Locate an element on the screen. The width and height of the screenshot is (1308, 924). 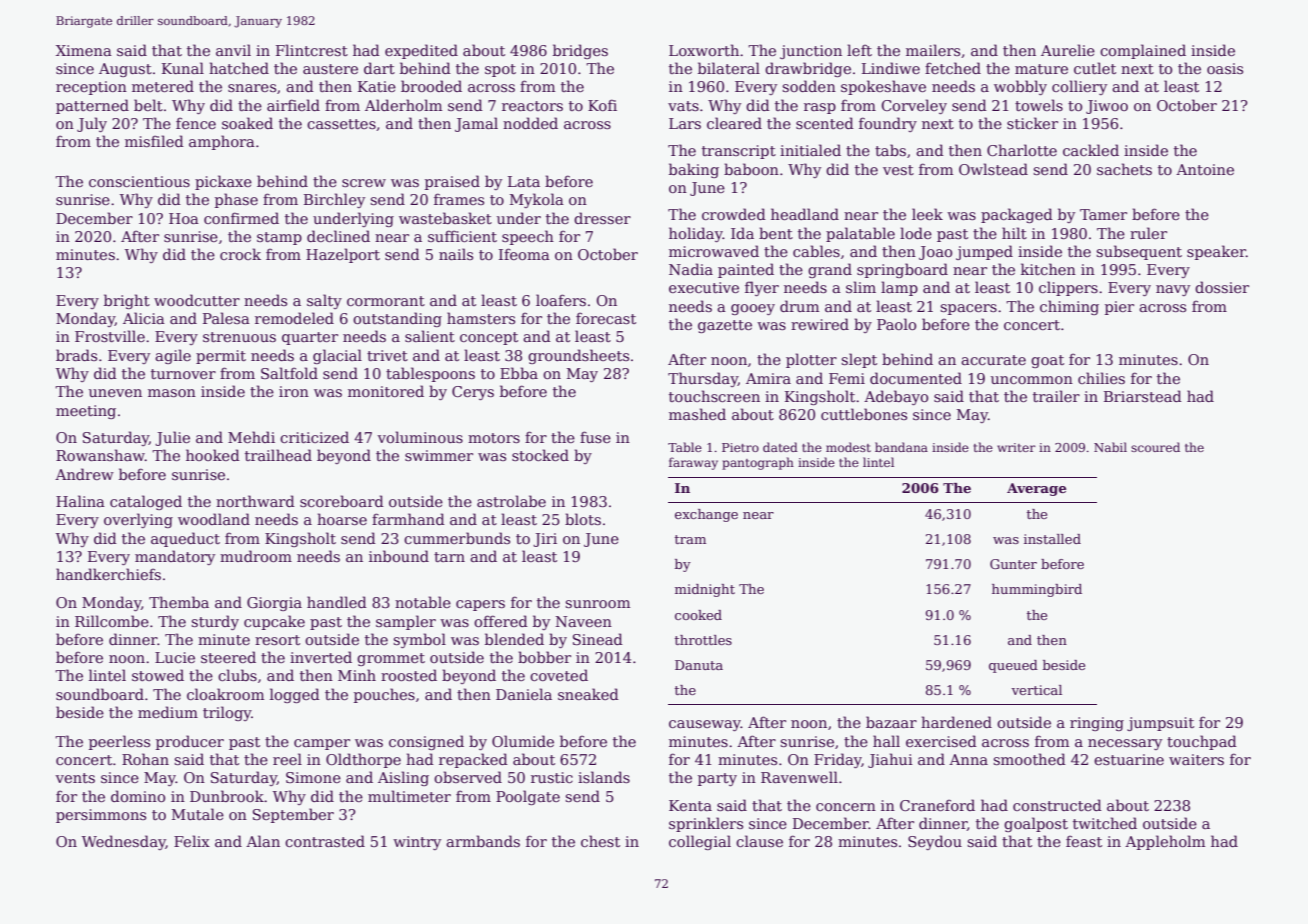
transcript is located at coordinates (739, 152).
